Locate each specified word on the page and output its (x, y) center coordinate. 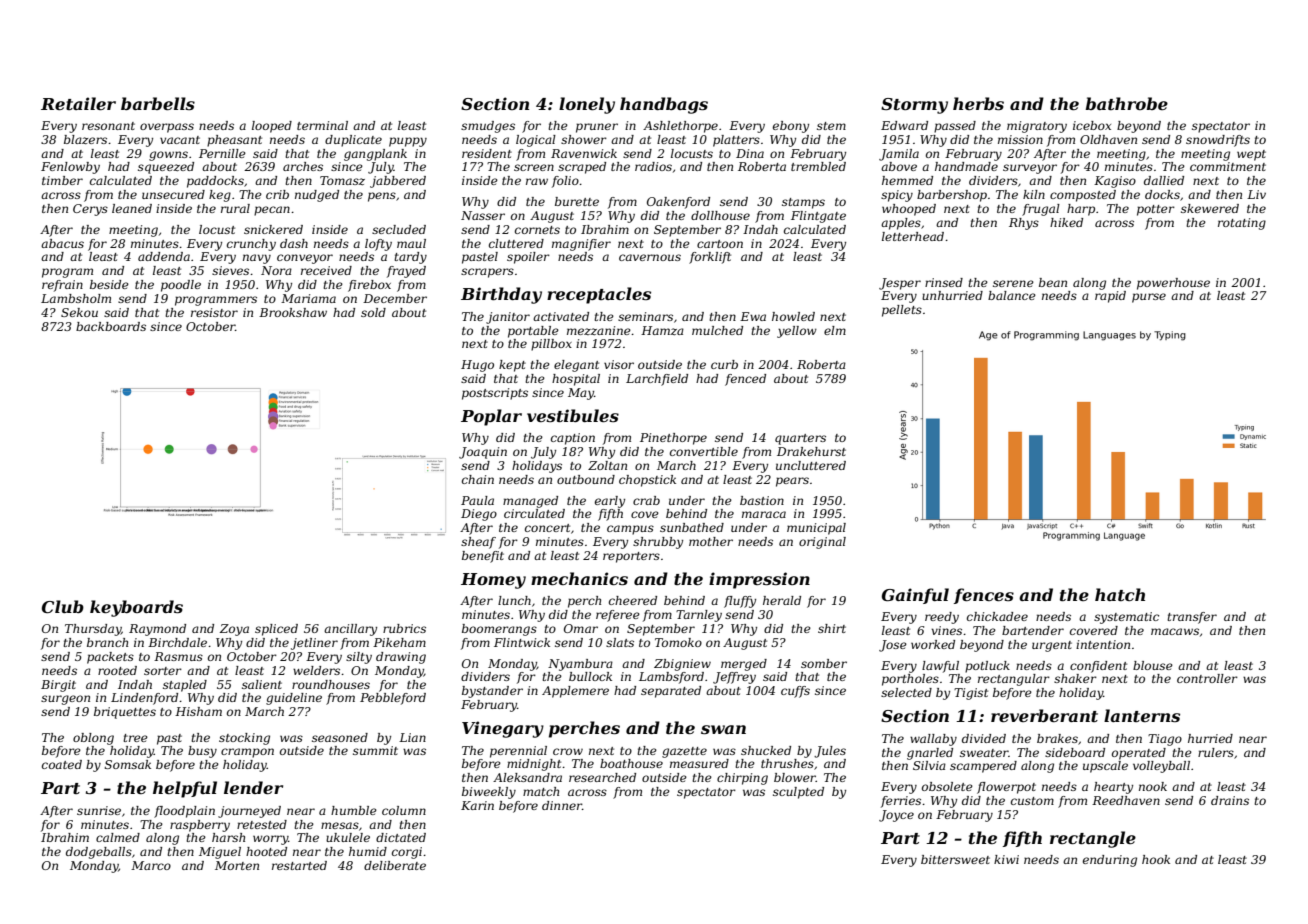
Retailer (78, 103)
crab (646, 500)
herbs (978, 103)
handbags (664, 105)
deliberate (395, 865)
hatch (1120, 594)
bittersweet (955, 859)
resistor (214, 312)
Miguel (220, 853)
